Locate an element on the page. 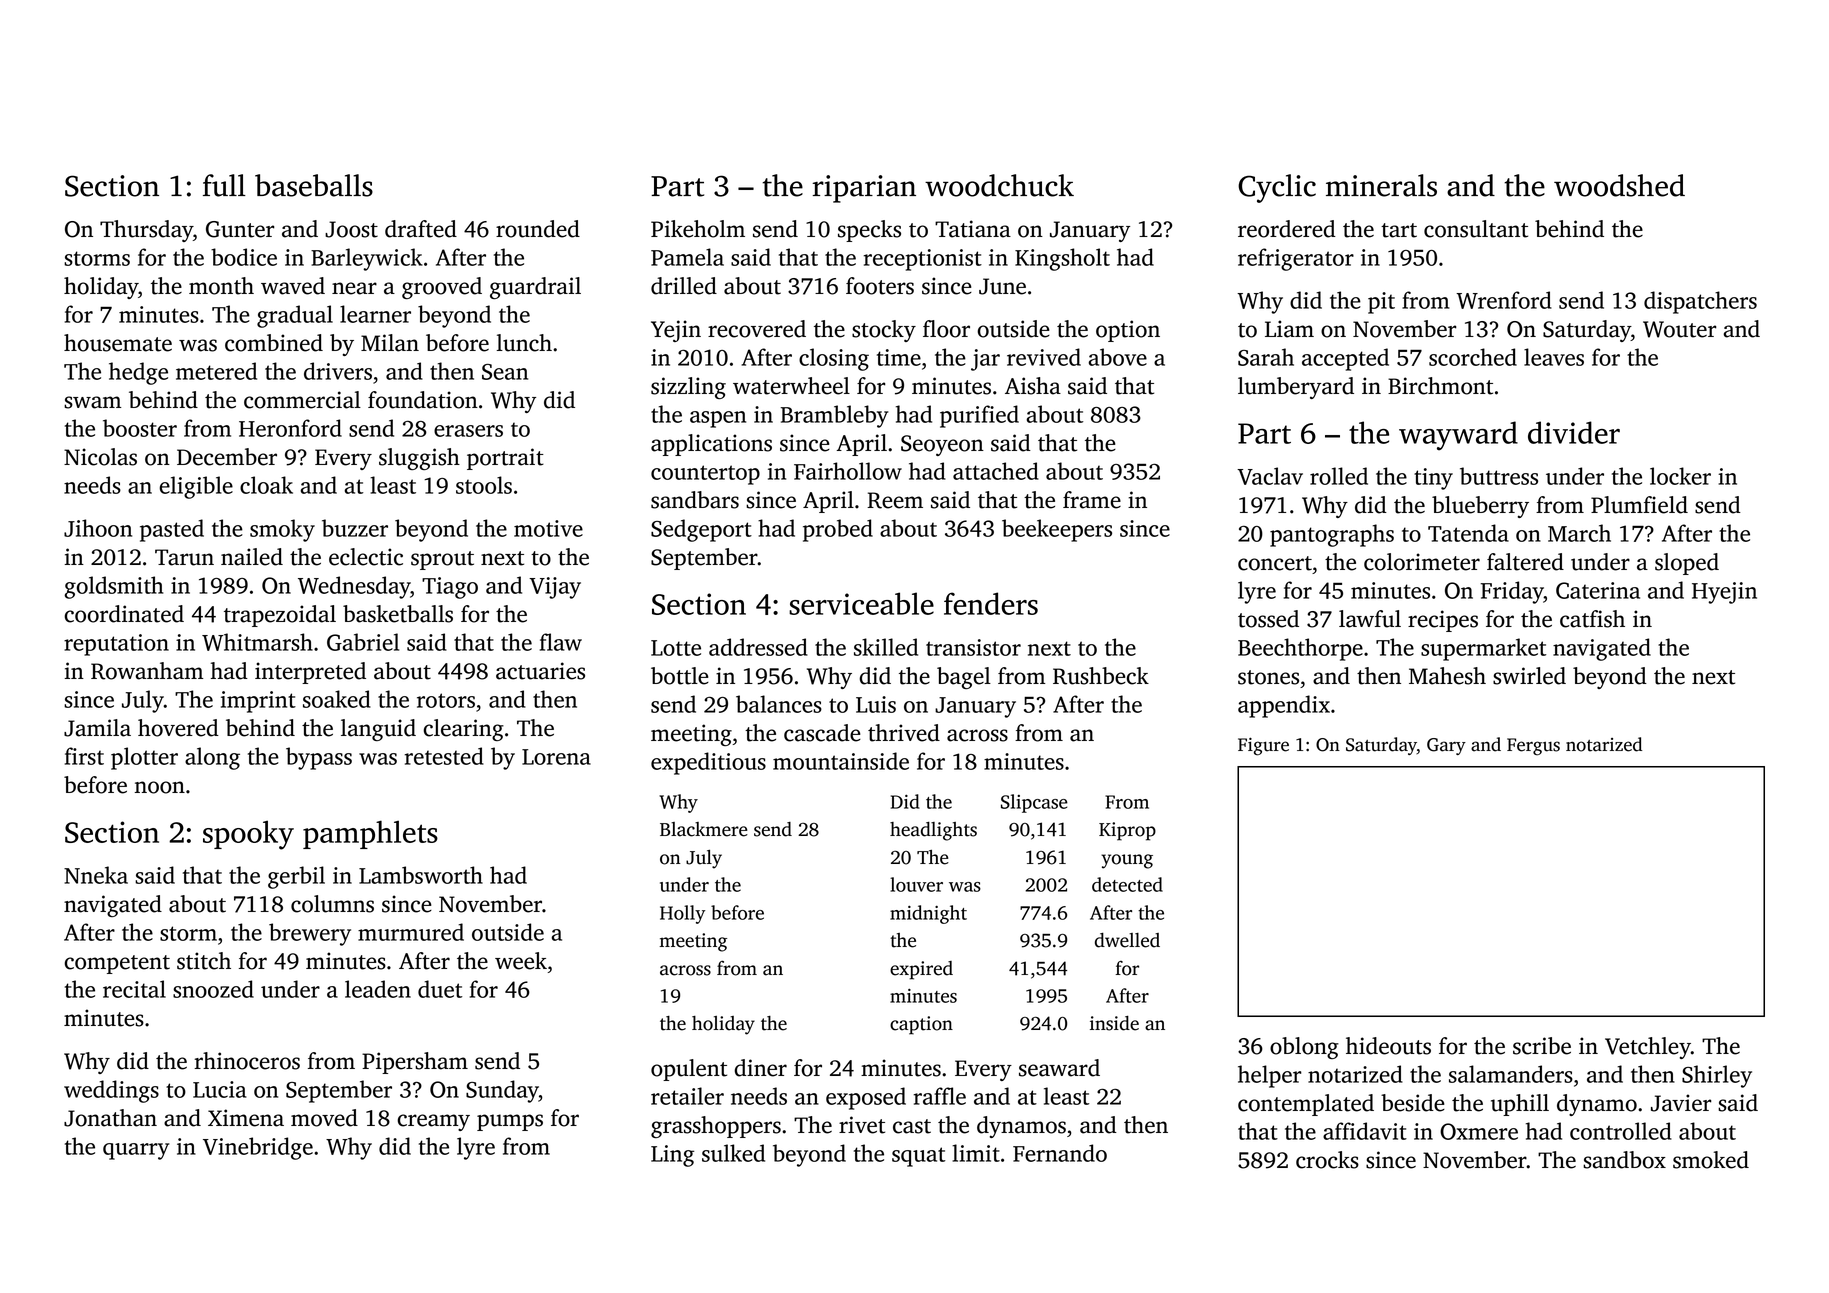 The height and width of the page is (1293, 1829). Reem is located at coordinates (895, 500).
